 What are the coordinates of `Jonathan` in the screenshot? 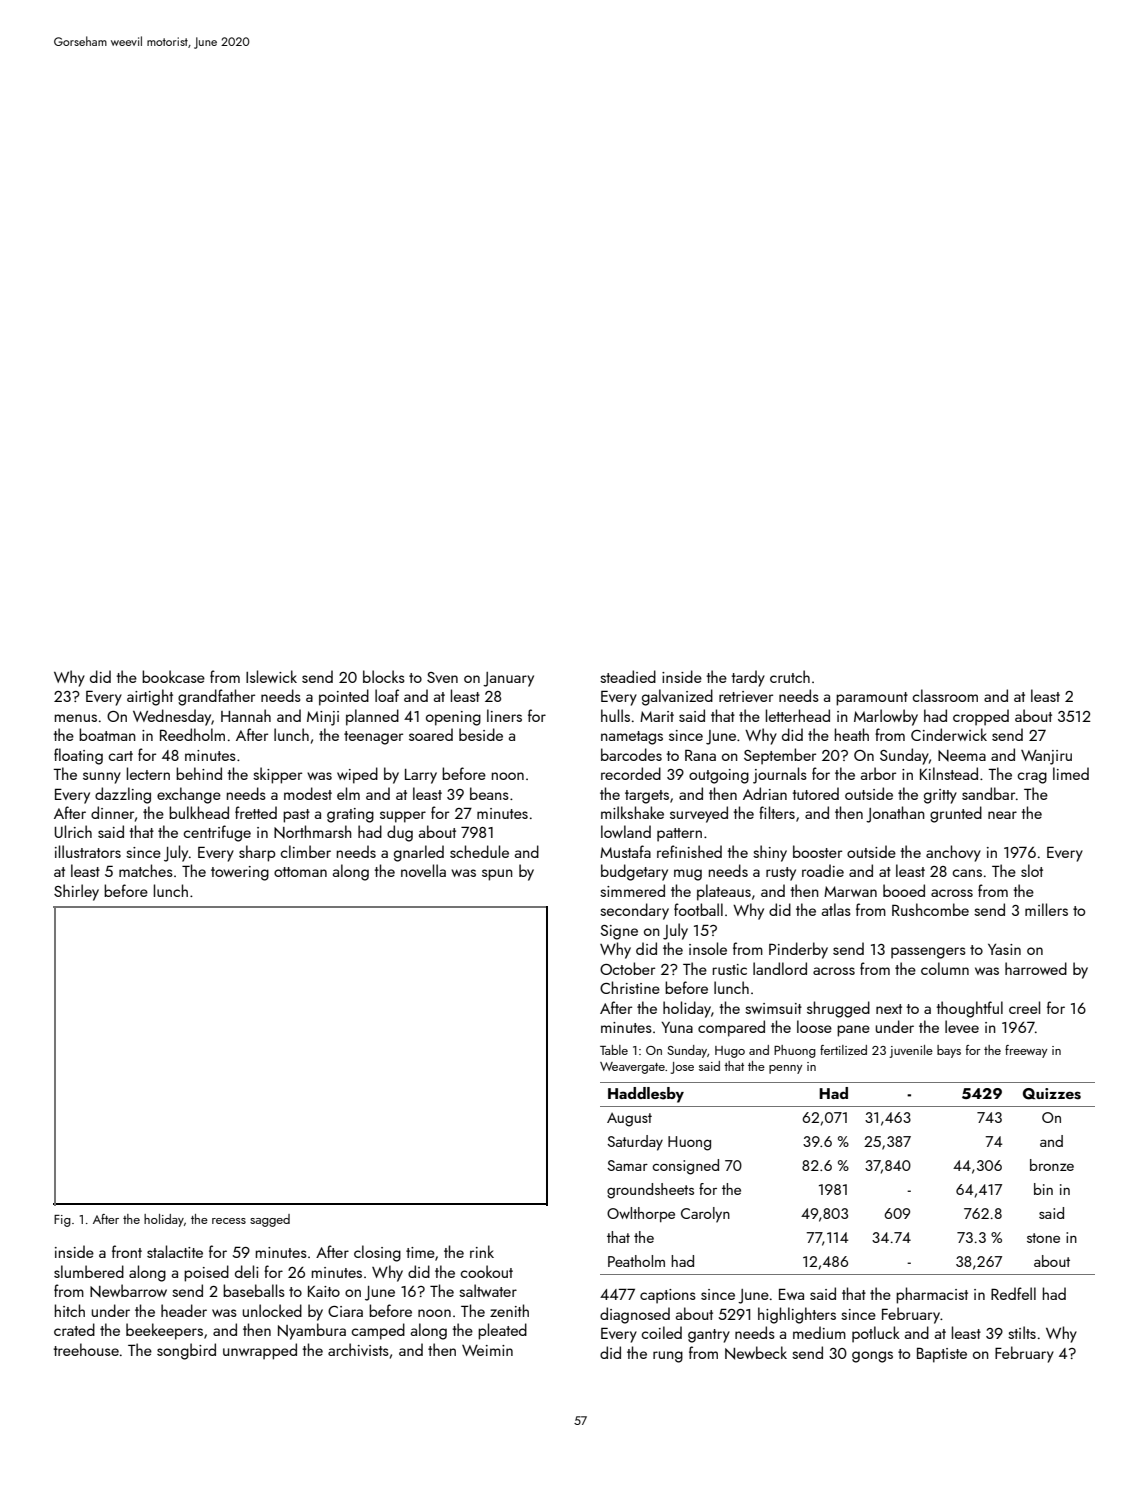 It's located at (895, 814).
